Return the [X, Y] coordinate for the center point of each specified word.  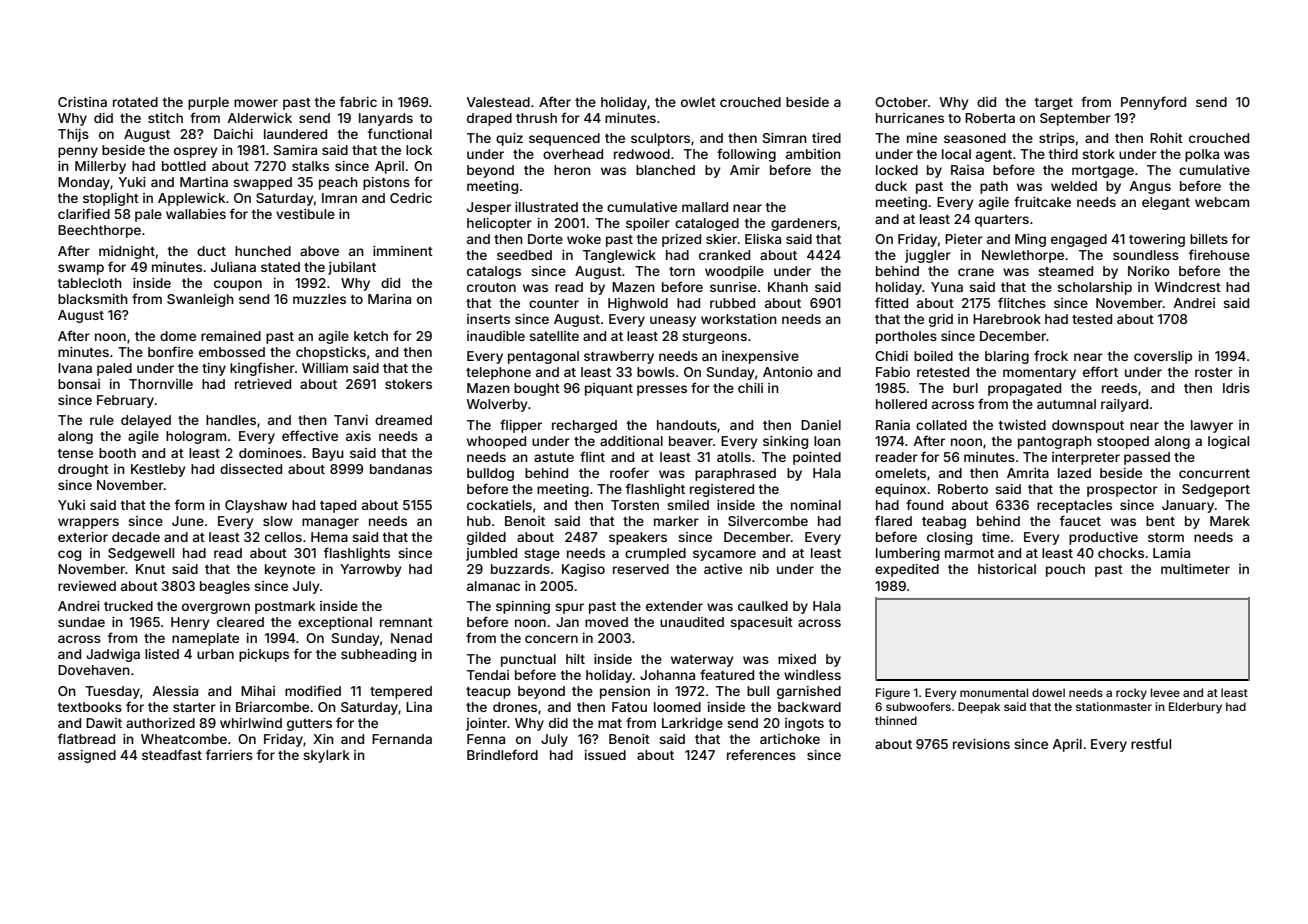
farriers [229, 754]
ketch [371, 336]
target [1054, 104]
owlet [698, 102]
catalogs [494, 272]
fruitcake [1042, 201]
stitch [165, 118]
